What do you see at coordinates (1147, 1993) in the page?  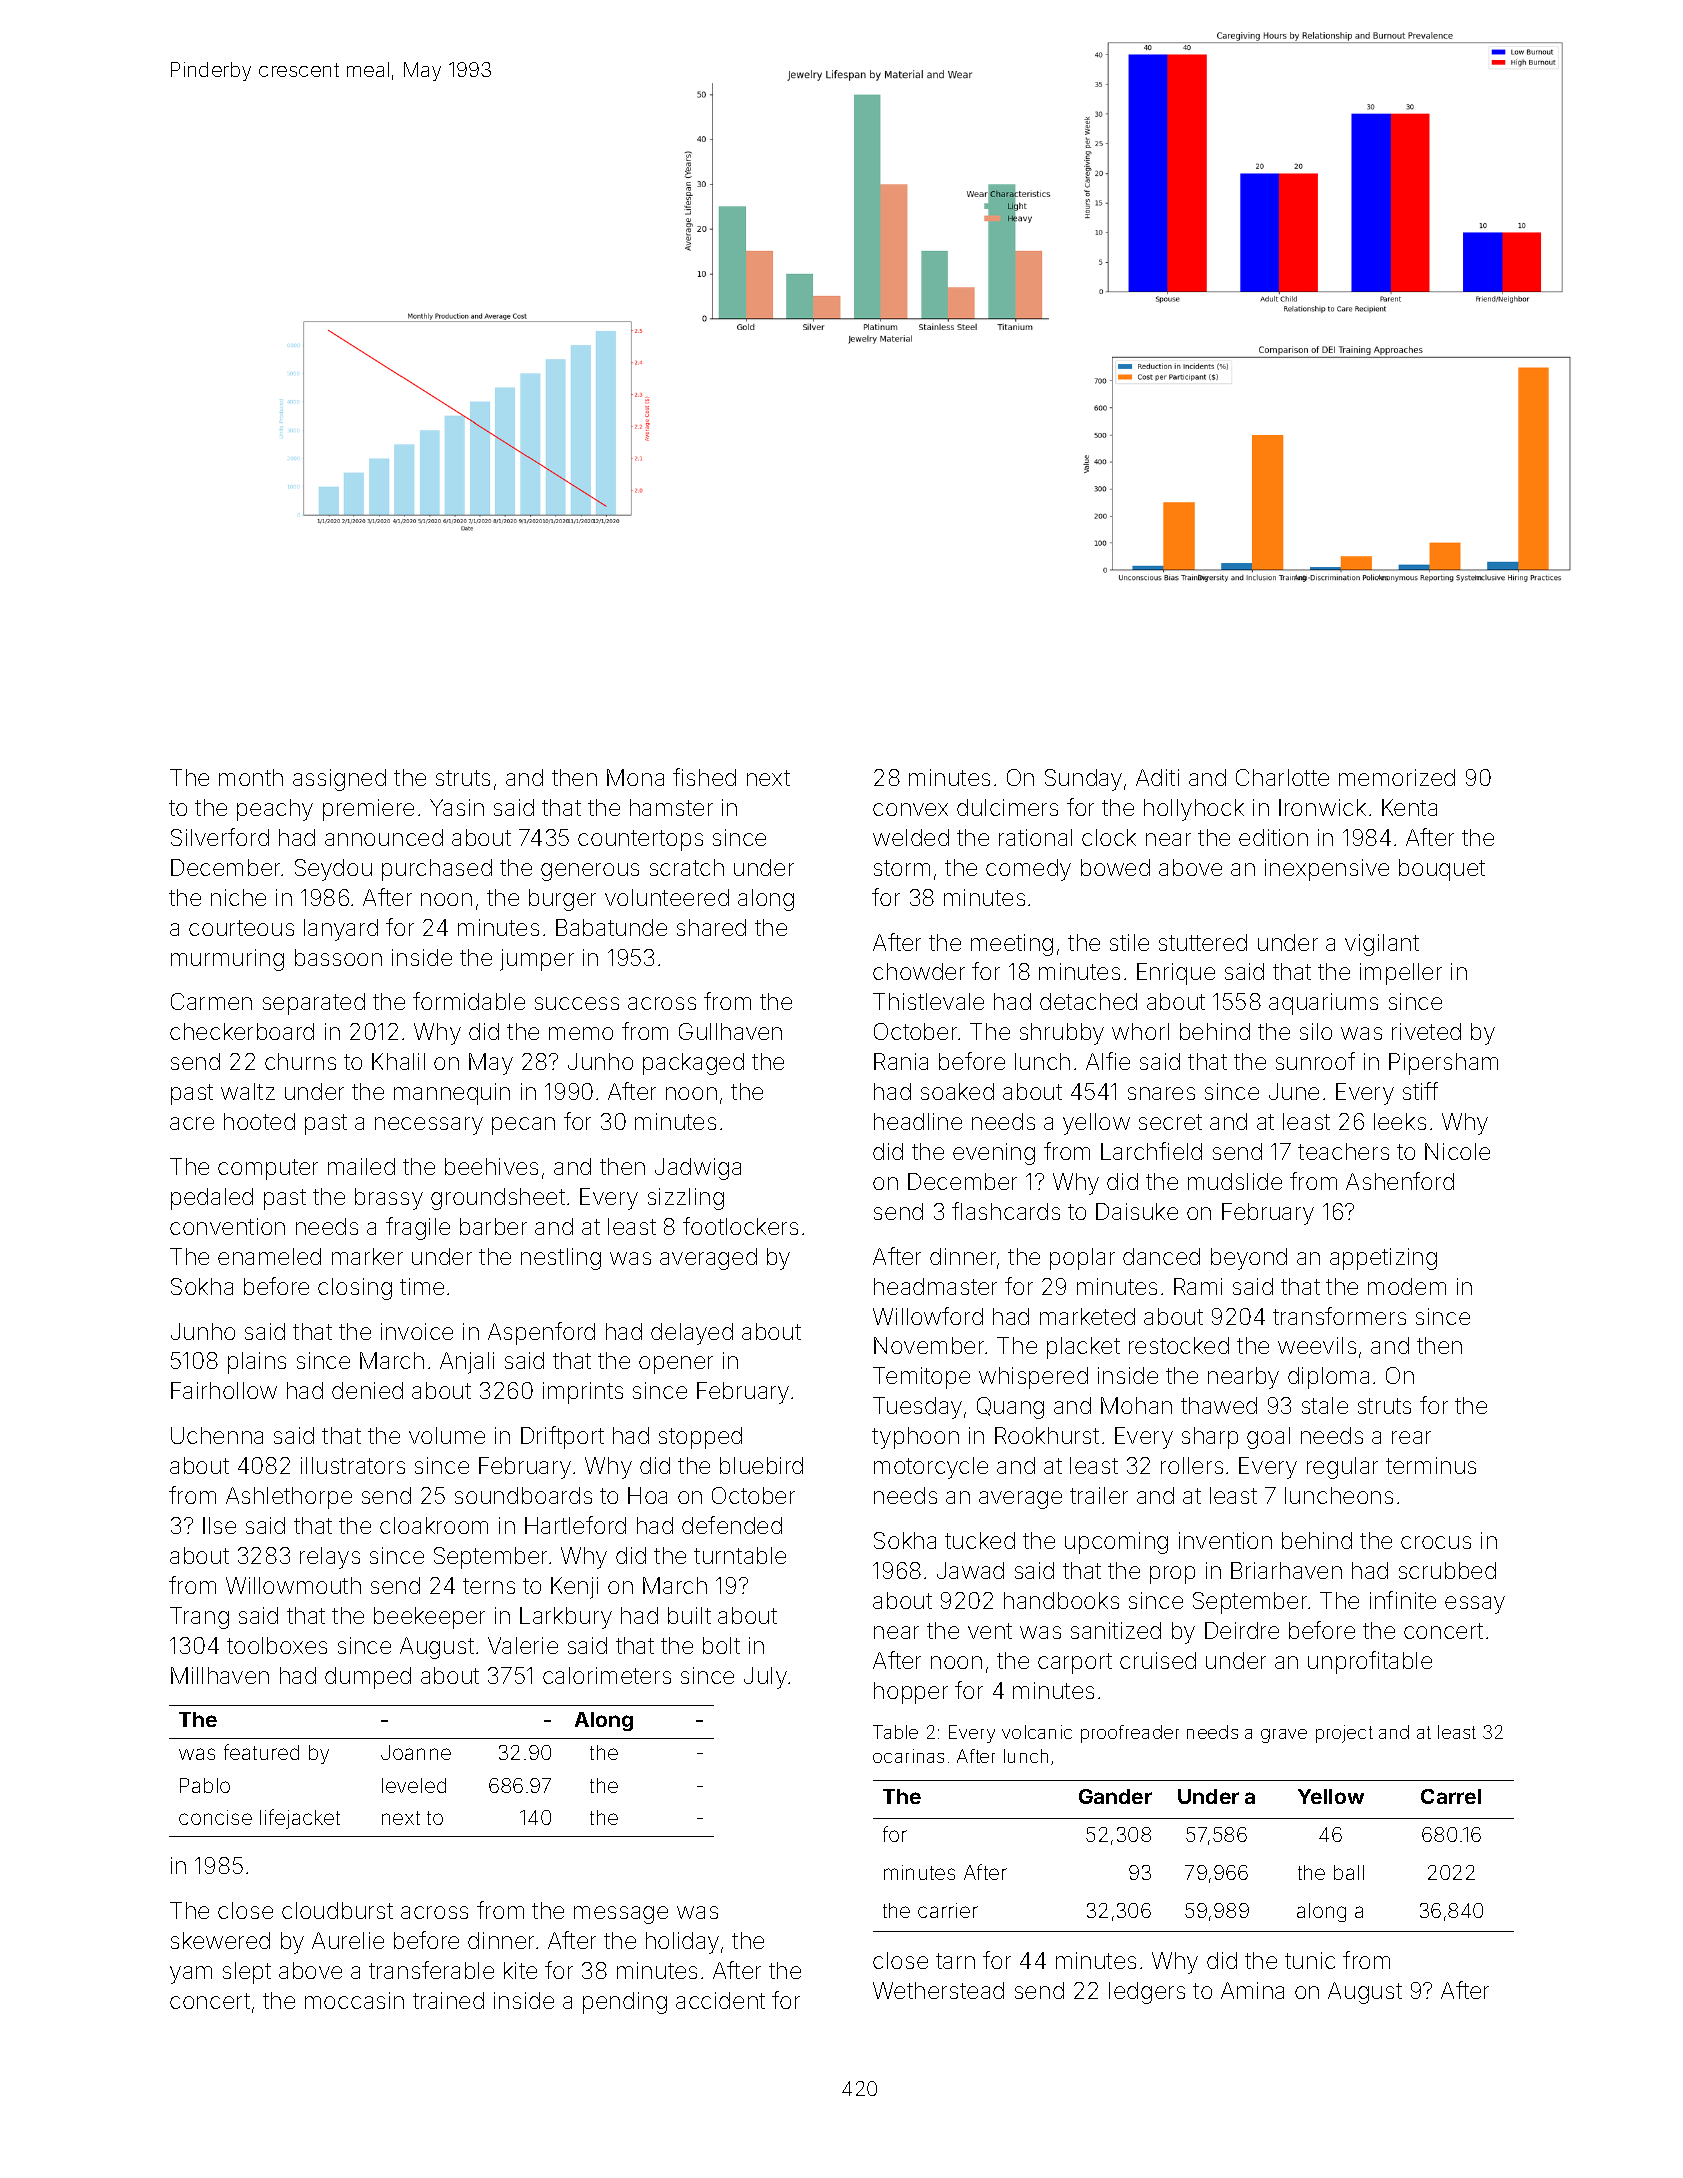 I see `ledgers` at bounding box center [1147, 1993].
